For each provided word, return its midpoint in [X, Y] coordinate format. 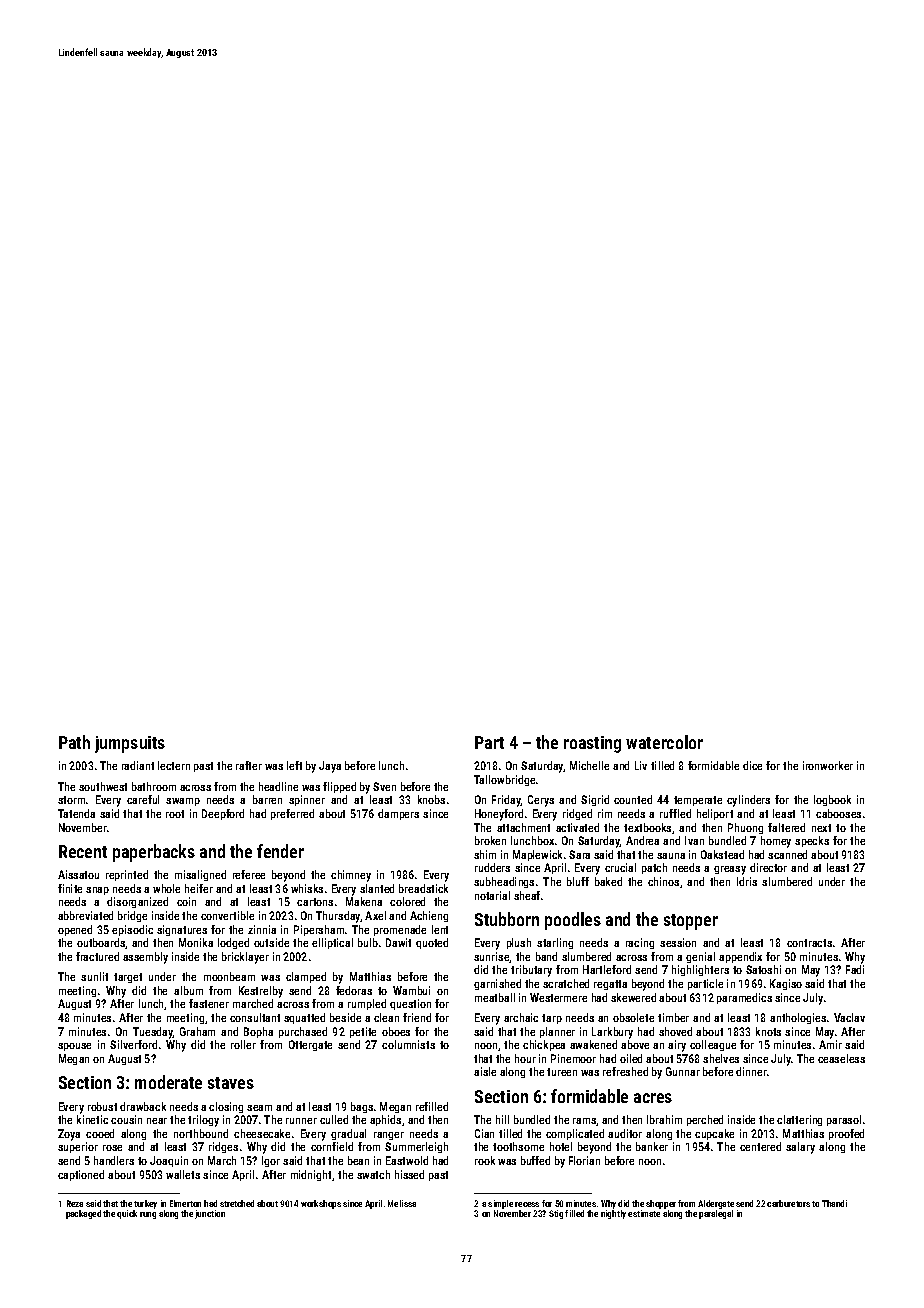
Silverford [133, 1044]
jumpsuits [130, 744]
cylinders [748, 801]
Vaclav [849, 1017]
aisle [485, 1071]
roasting [592, 744]
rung [148, 1215]
